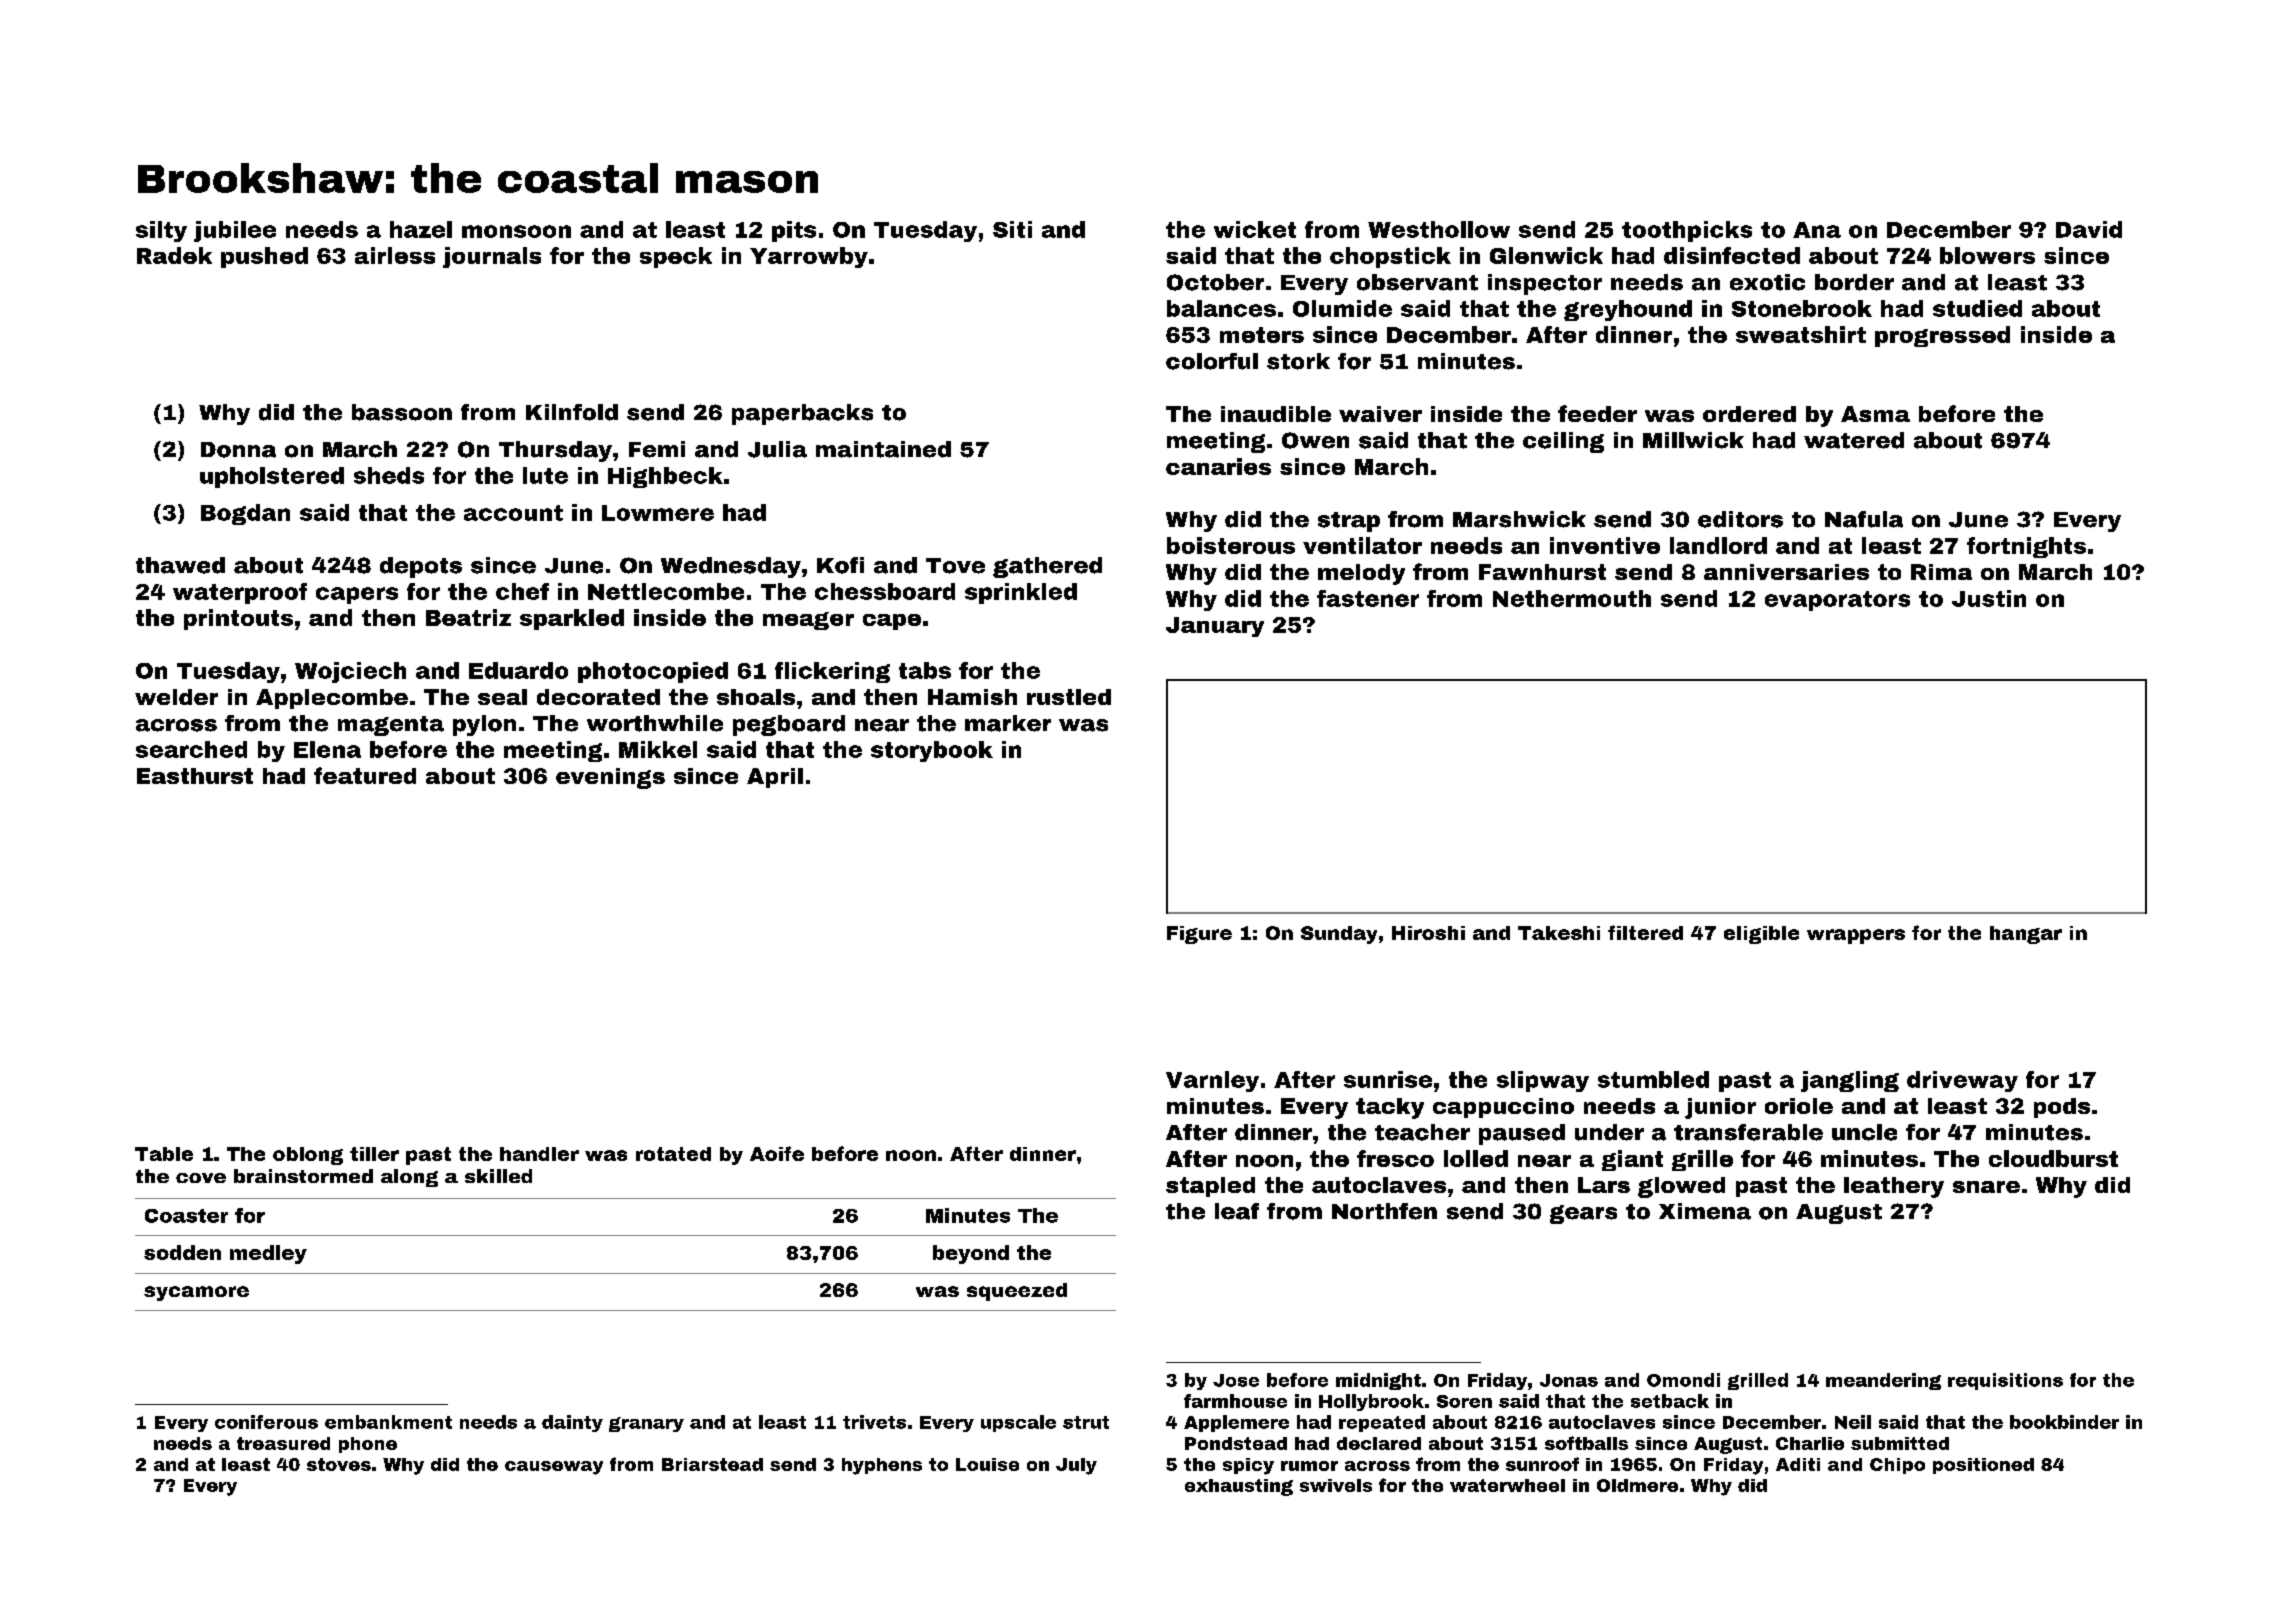 Image resolution: width=2282 pixels, height=1614 pixels. What do you see at coordinates (1218, 466) in the page?
I see `canaries` at bounding box center [1218, 466].
